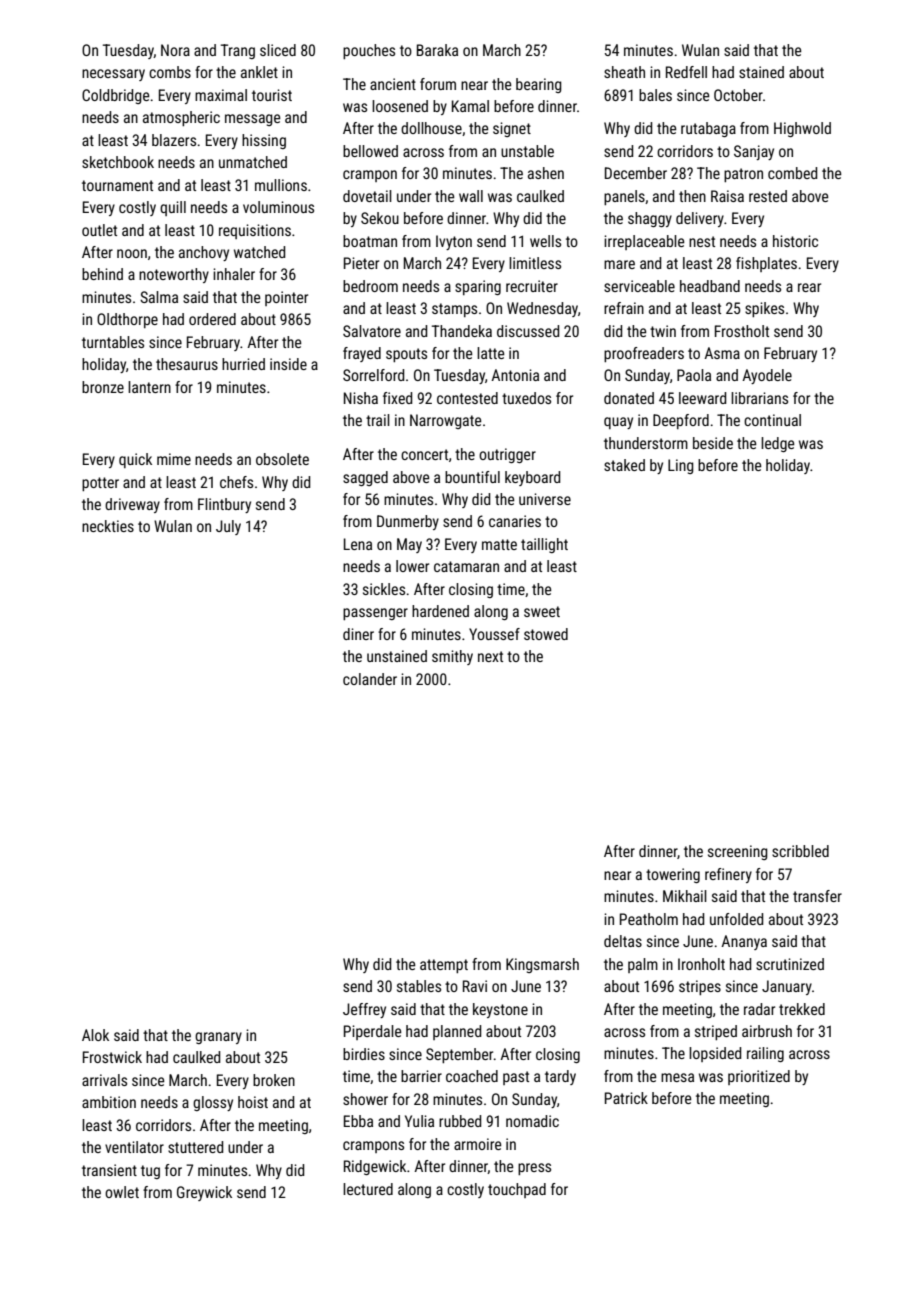  What do you see at coordinates (534, 1169) in the document?
I see `press` at bounding box center [534, 1169].
